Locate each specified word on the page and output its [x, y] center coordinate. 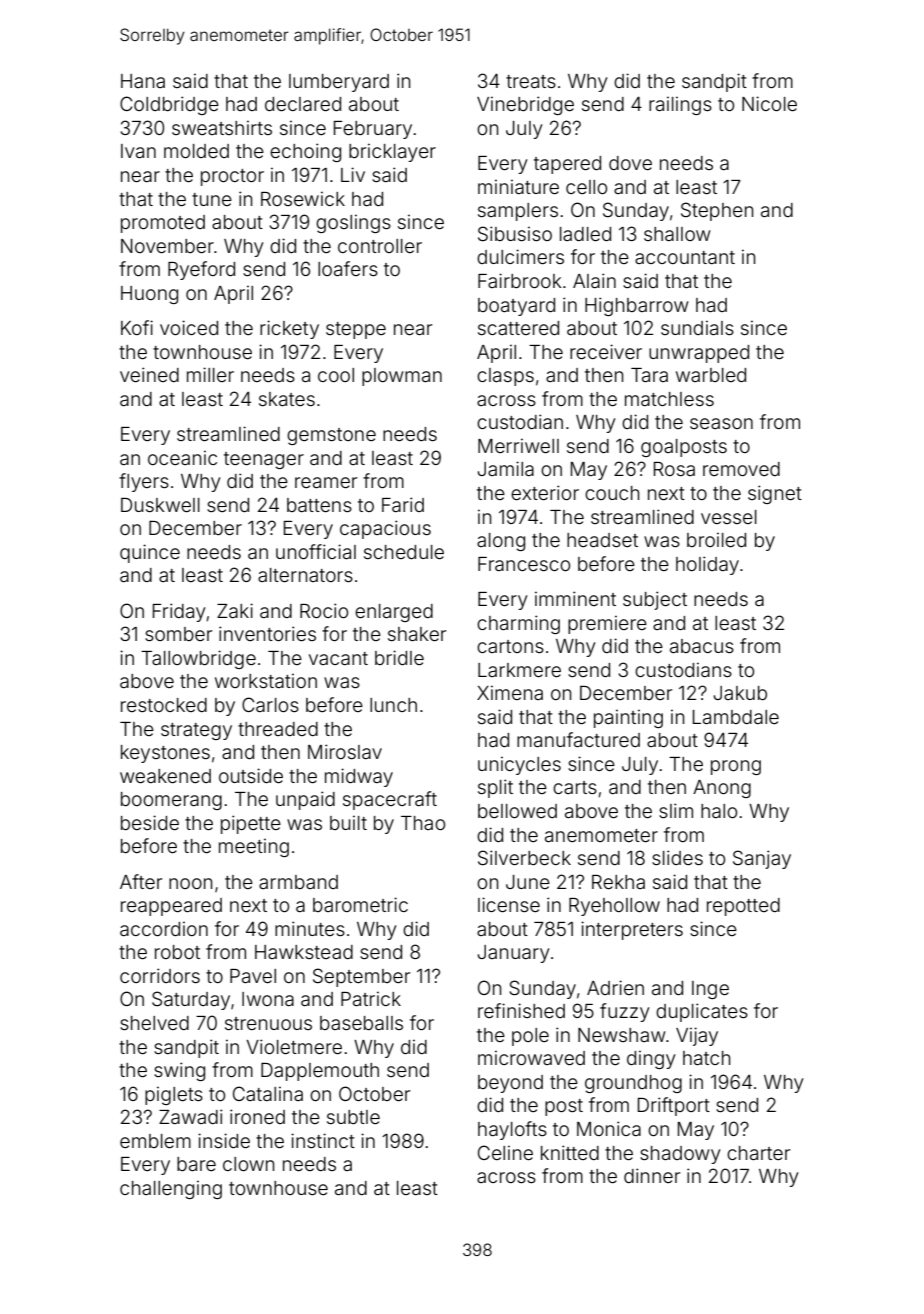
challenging [171, 1189]
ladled [585, 234]
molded [196, 151]
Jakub [740, 693]
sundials [697, 327]
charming [518, 624]
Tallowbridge [198, 659]
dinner [652, 1175]
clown [248, 1164]
